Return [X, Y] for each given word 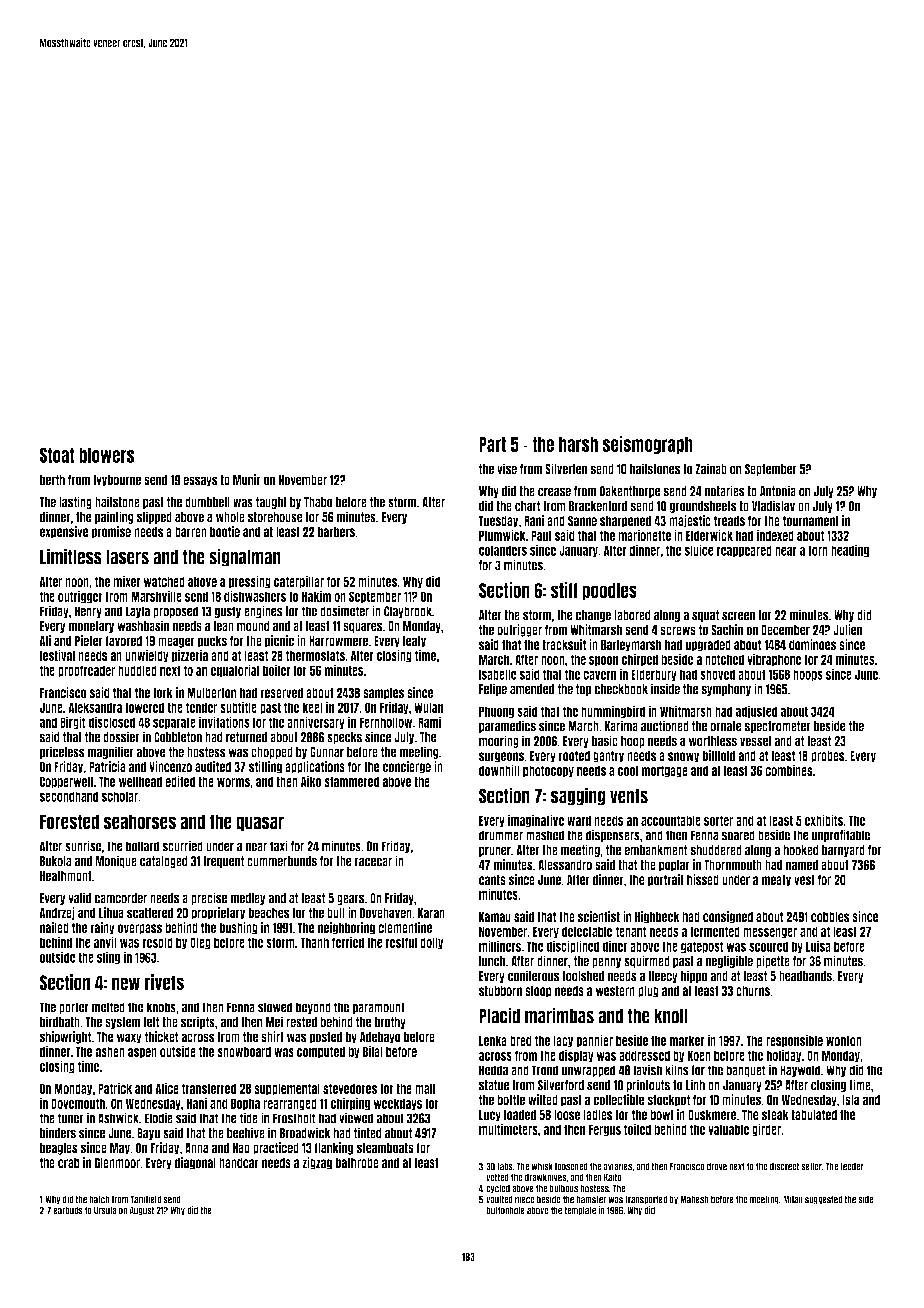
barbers [336, 532]
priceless [62, 752]
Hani [197, 1103]
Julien [847, 630]
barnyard [843, 851]
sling [108, 958]
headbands [805, 976]
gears [350, 899]
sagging [578, 796]
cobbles [830, 917]
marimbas [559, 1015]
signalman [245, 557]
